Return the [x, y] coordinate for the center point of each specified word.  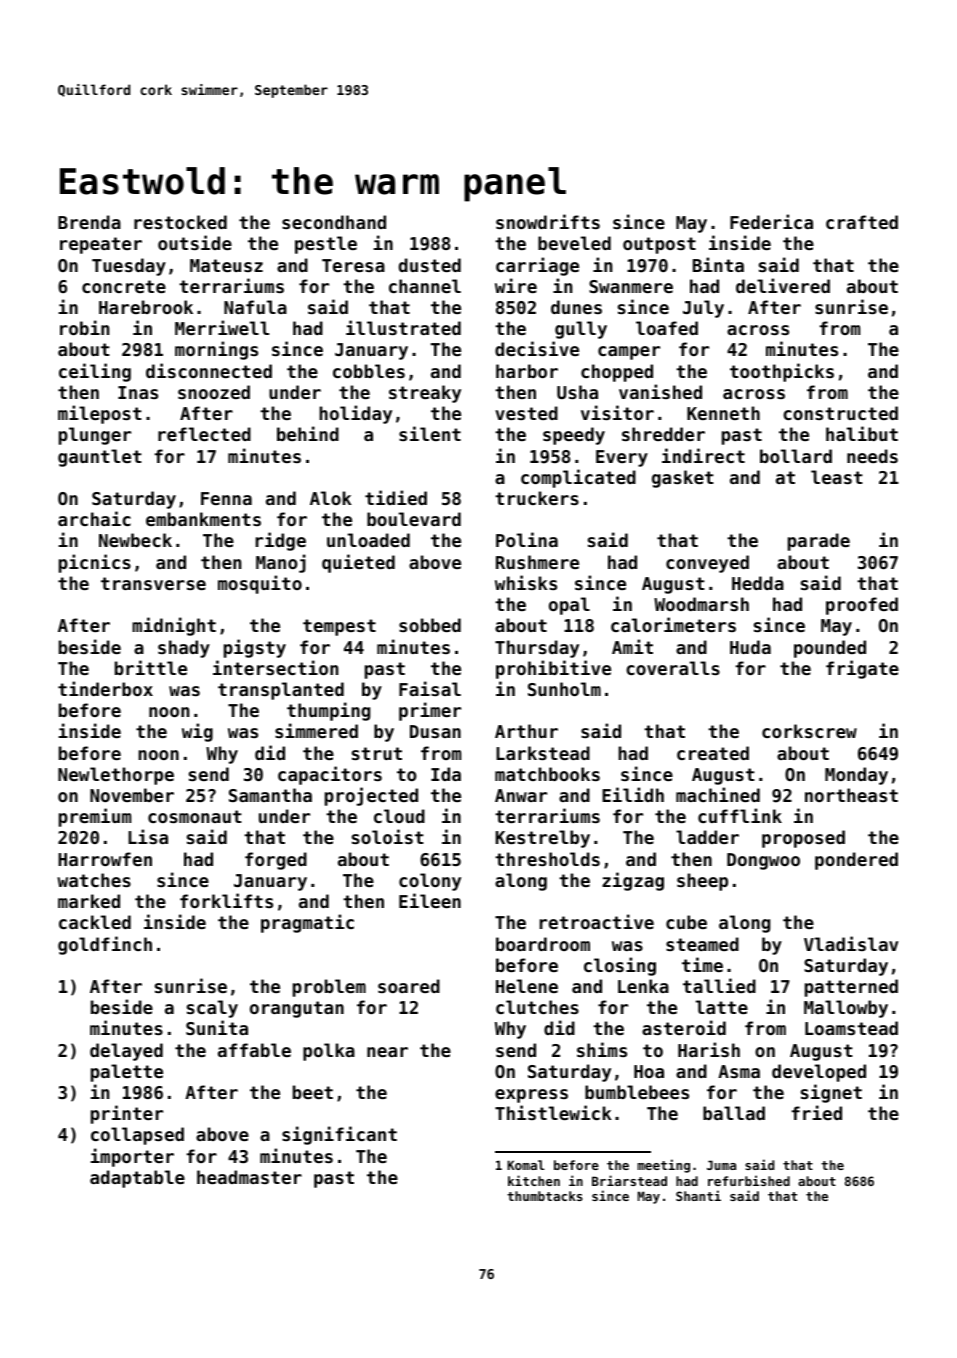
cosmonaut [195, 816]
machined [718, 794]
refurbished [749, 1180]
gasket [683, 479]
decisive [537, 348]
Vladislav [851, 943]
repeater [101, 245]
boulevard [414, 519]
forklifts [226, 900]
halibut [862, 433]
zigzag [633, 881]
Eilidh [633, 794]
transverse [153, 583]
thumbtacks [545, 1196]
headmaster [249, 1177]
